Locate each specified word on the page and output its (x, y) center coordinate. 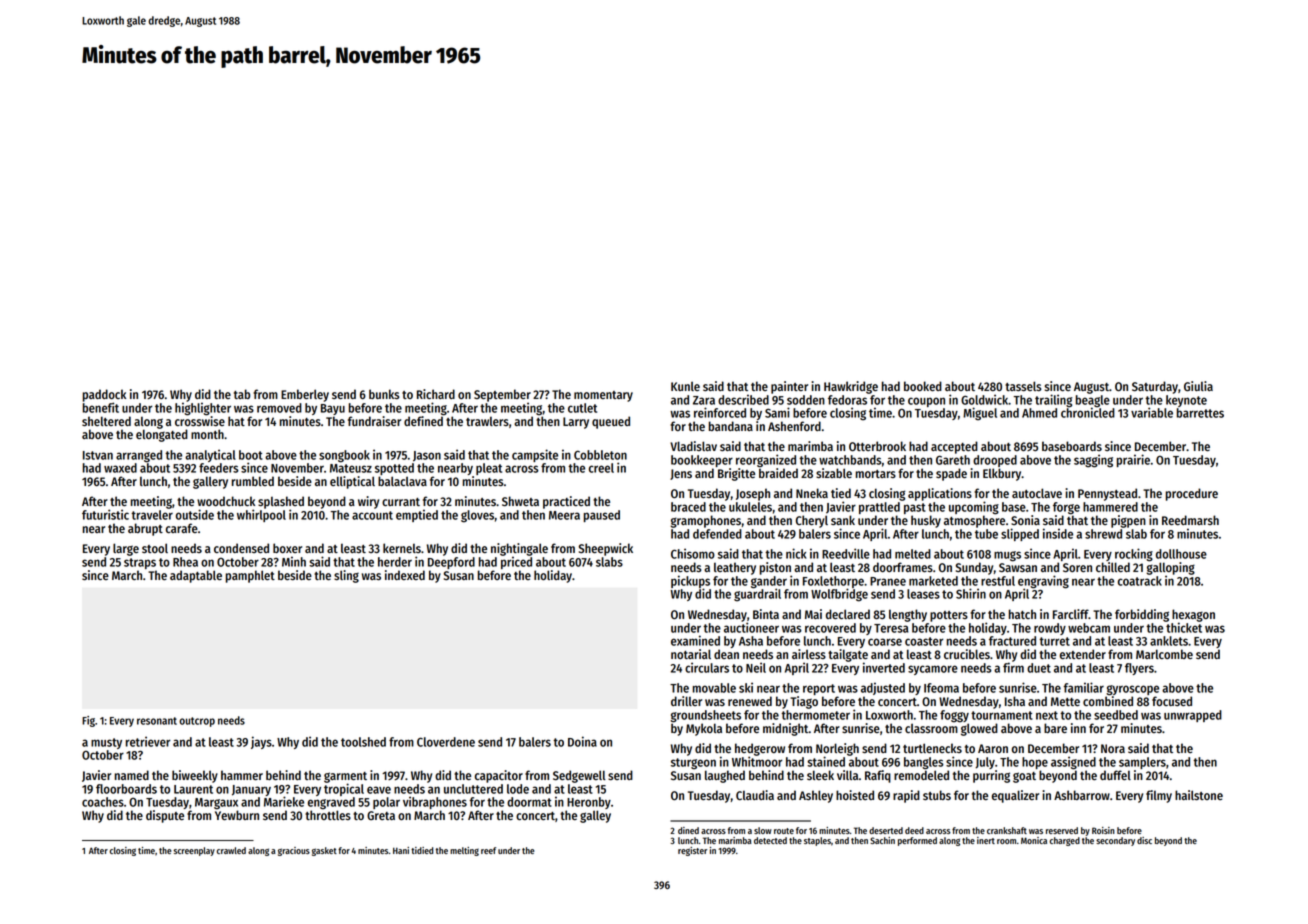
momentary (603, 396)
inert (986, 840)
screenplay (194, 851)
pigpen (1128, 521)
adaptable (196, 576)
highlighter (203, 408)
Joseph (753, 494)
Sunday (974, 568)
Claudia (755, 795)
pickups (690, 581)
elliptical (352, 482)
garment (345, 777)
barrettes (1200, 413)
